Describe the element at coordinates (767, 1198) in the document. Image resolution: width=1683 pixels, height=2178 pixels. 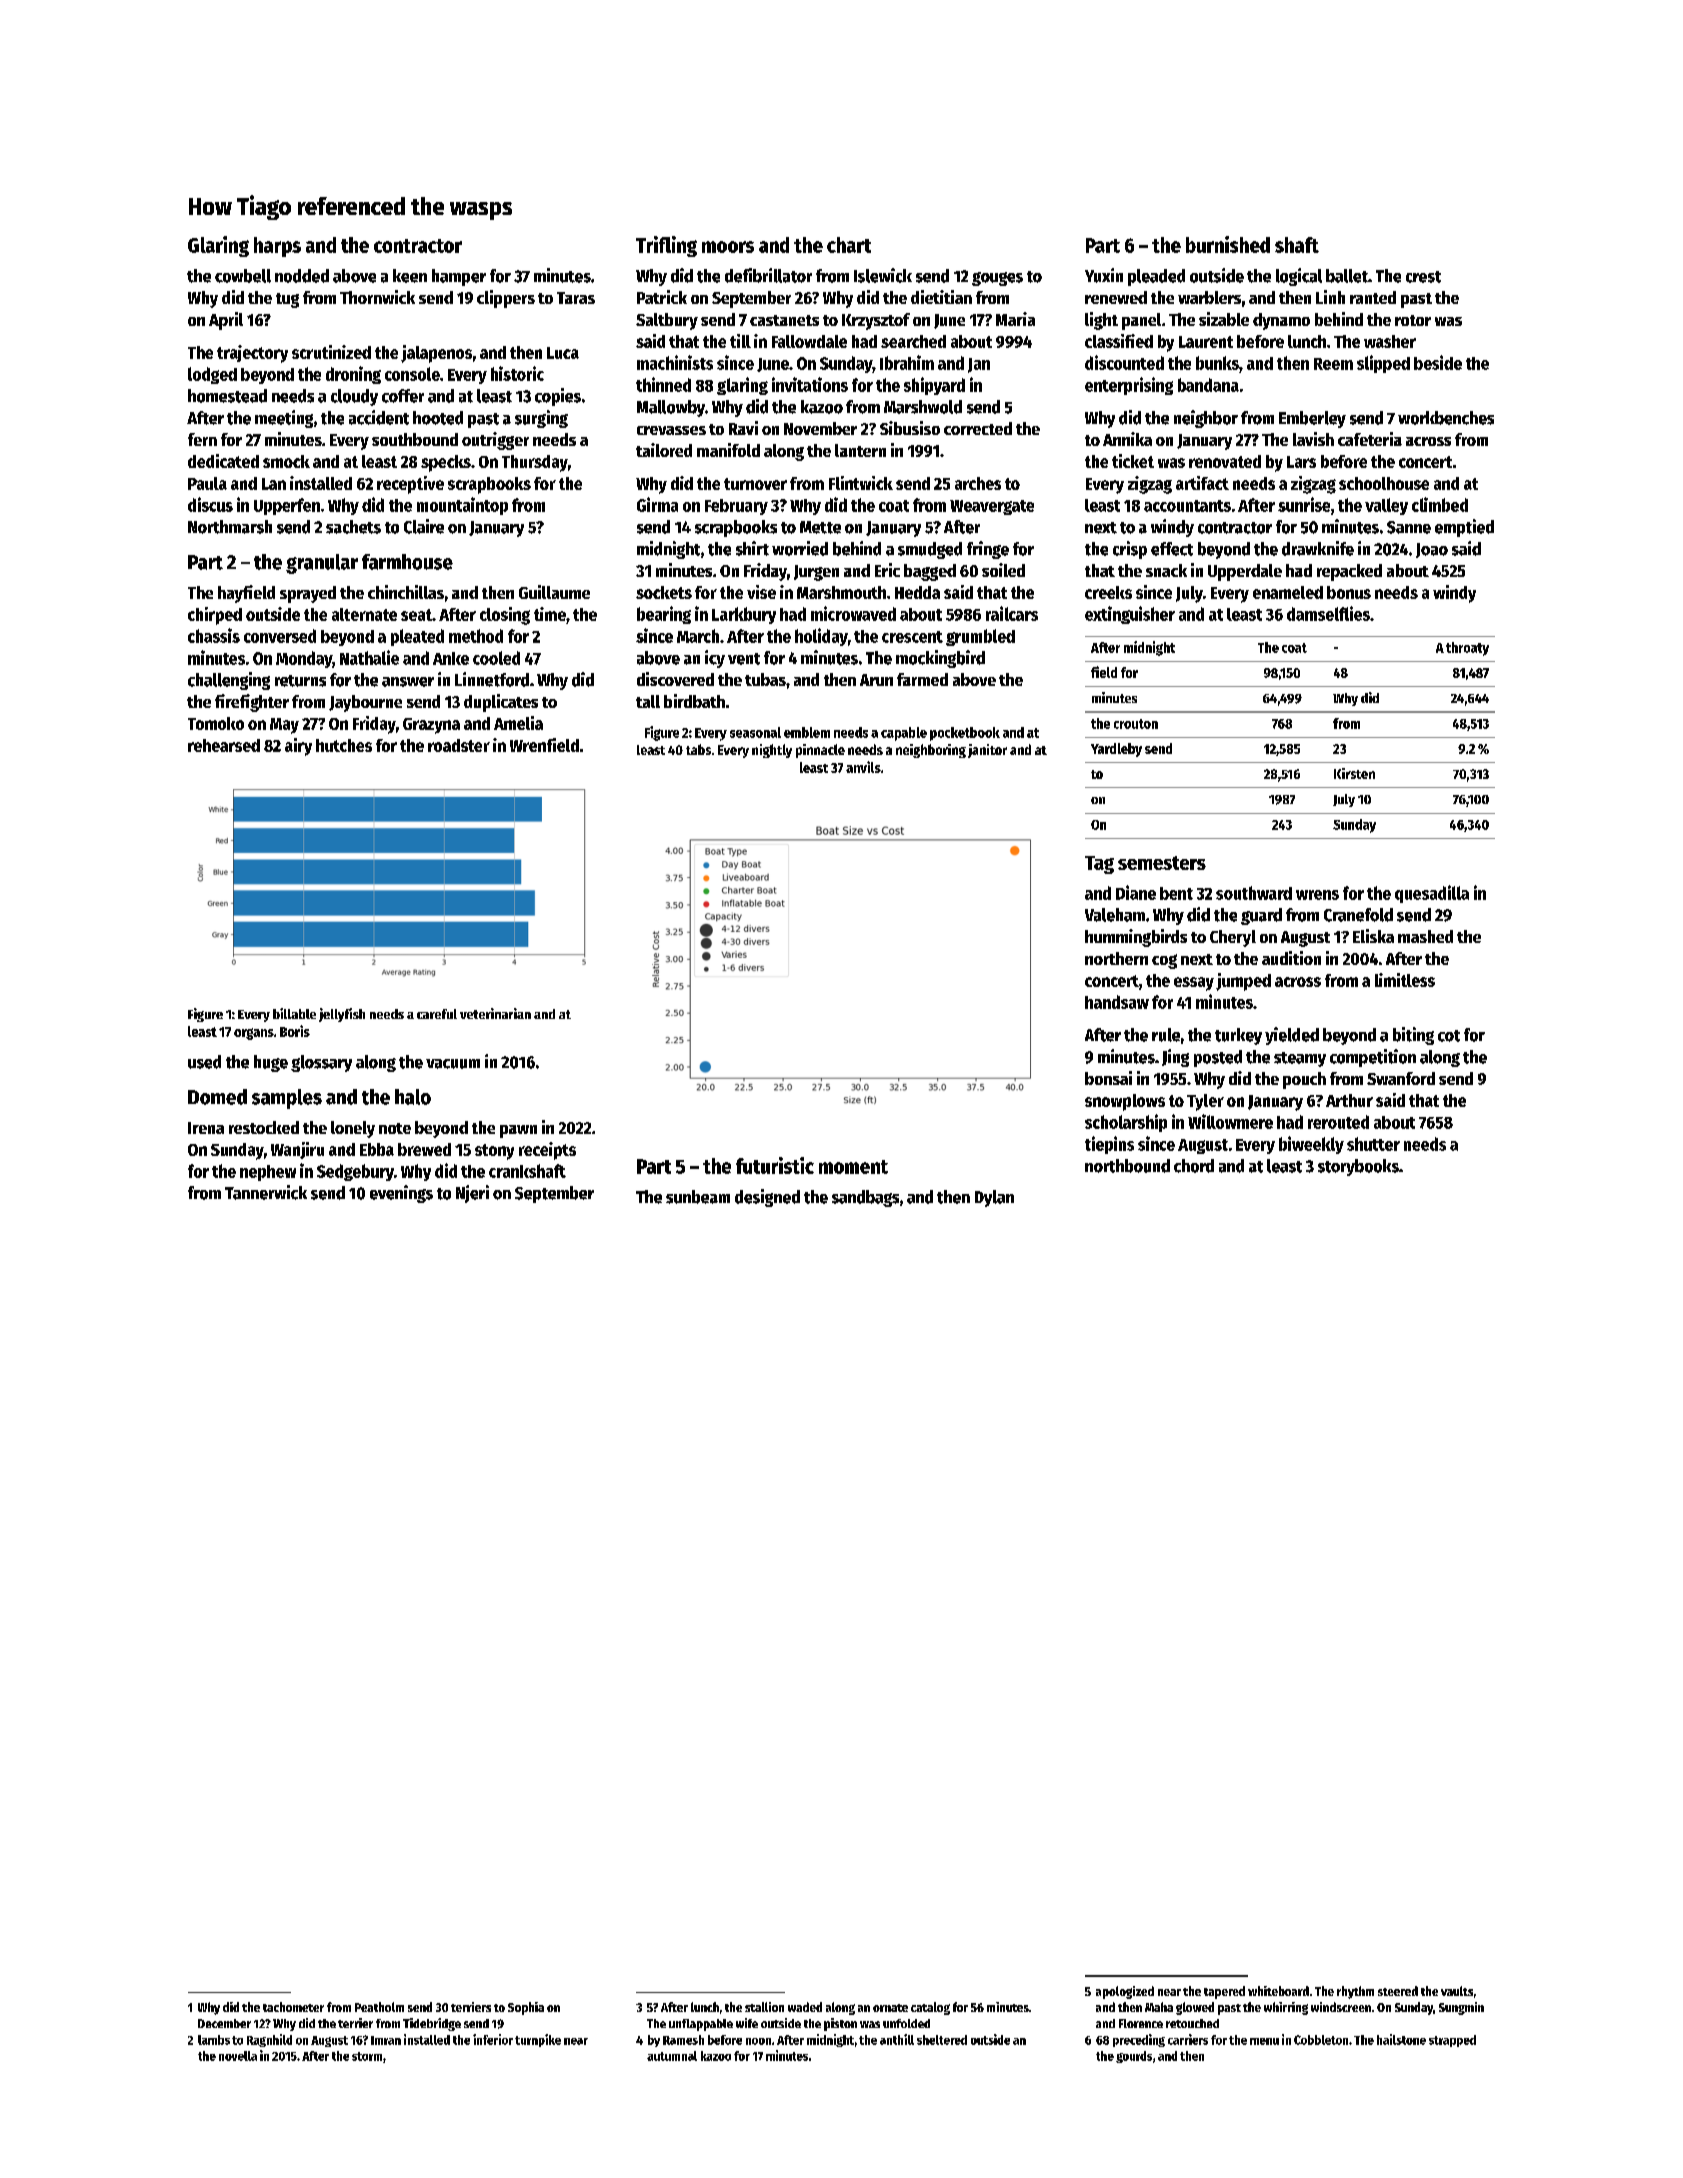
I see `designed` at that location.
